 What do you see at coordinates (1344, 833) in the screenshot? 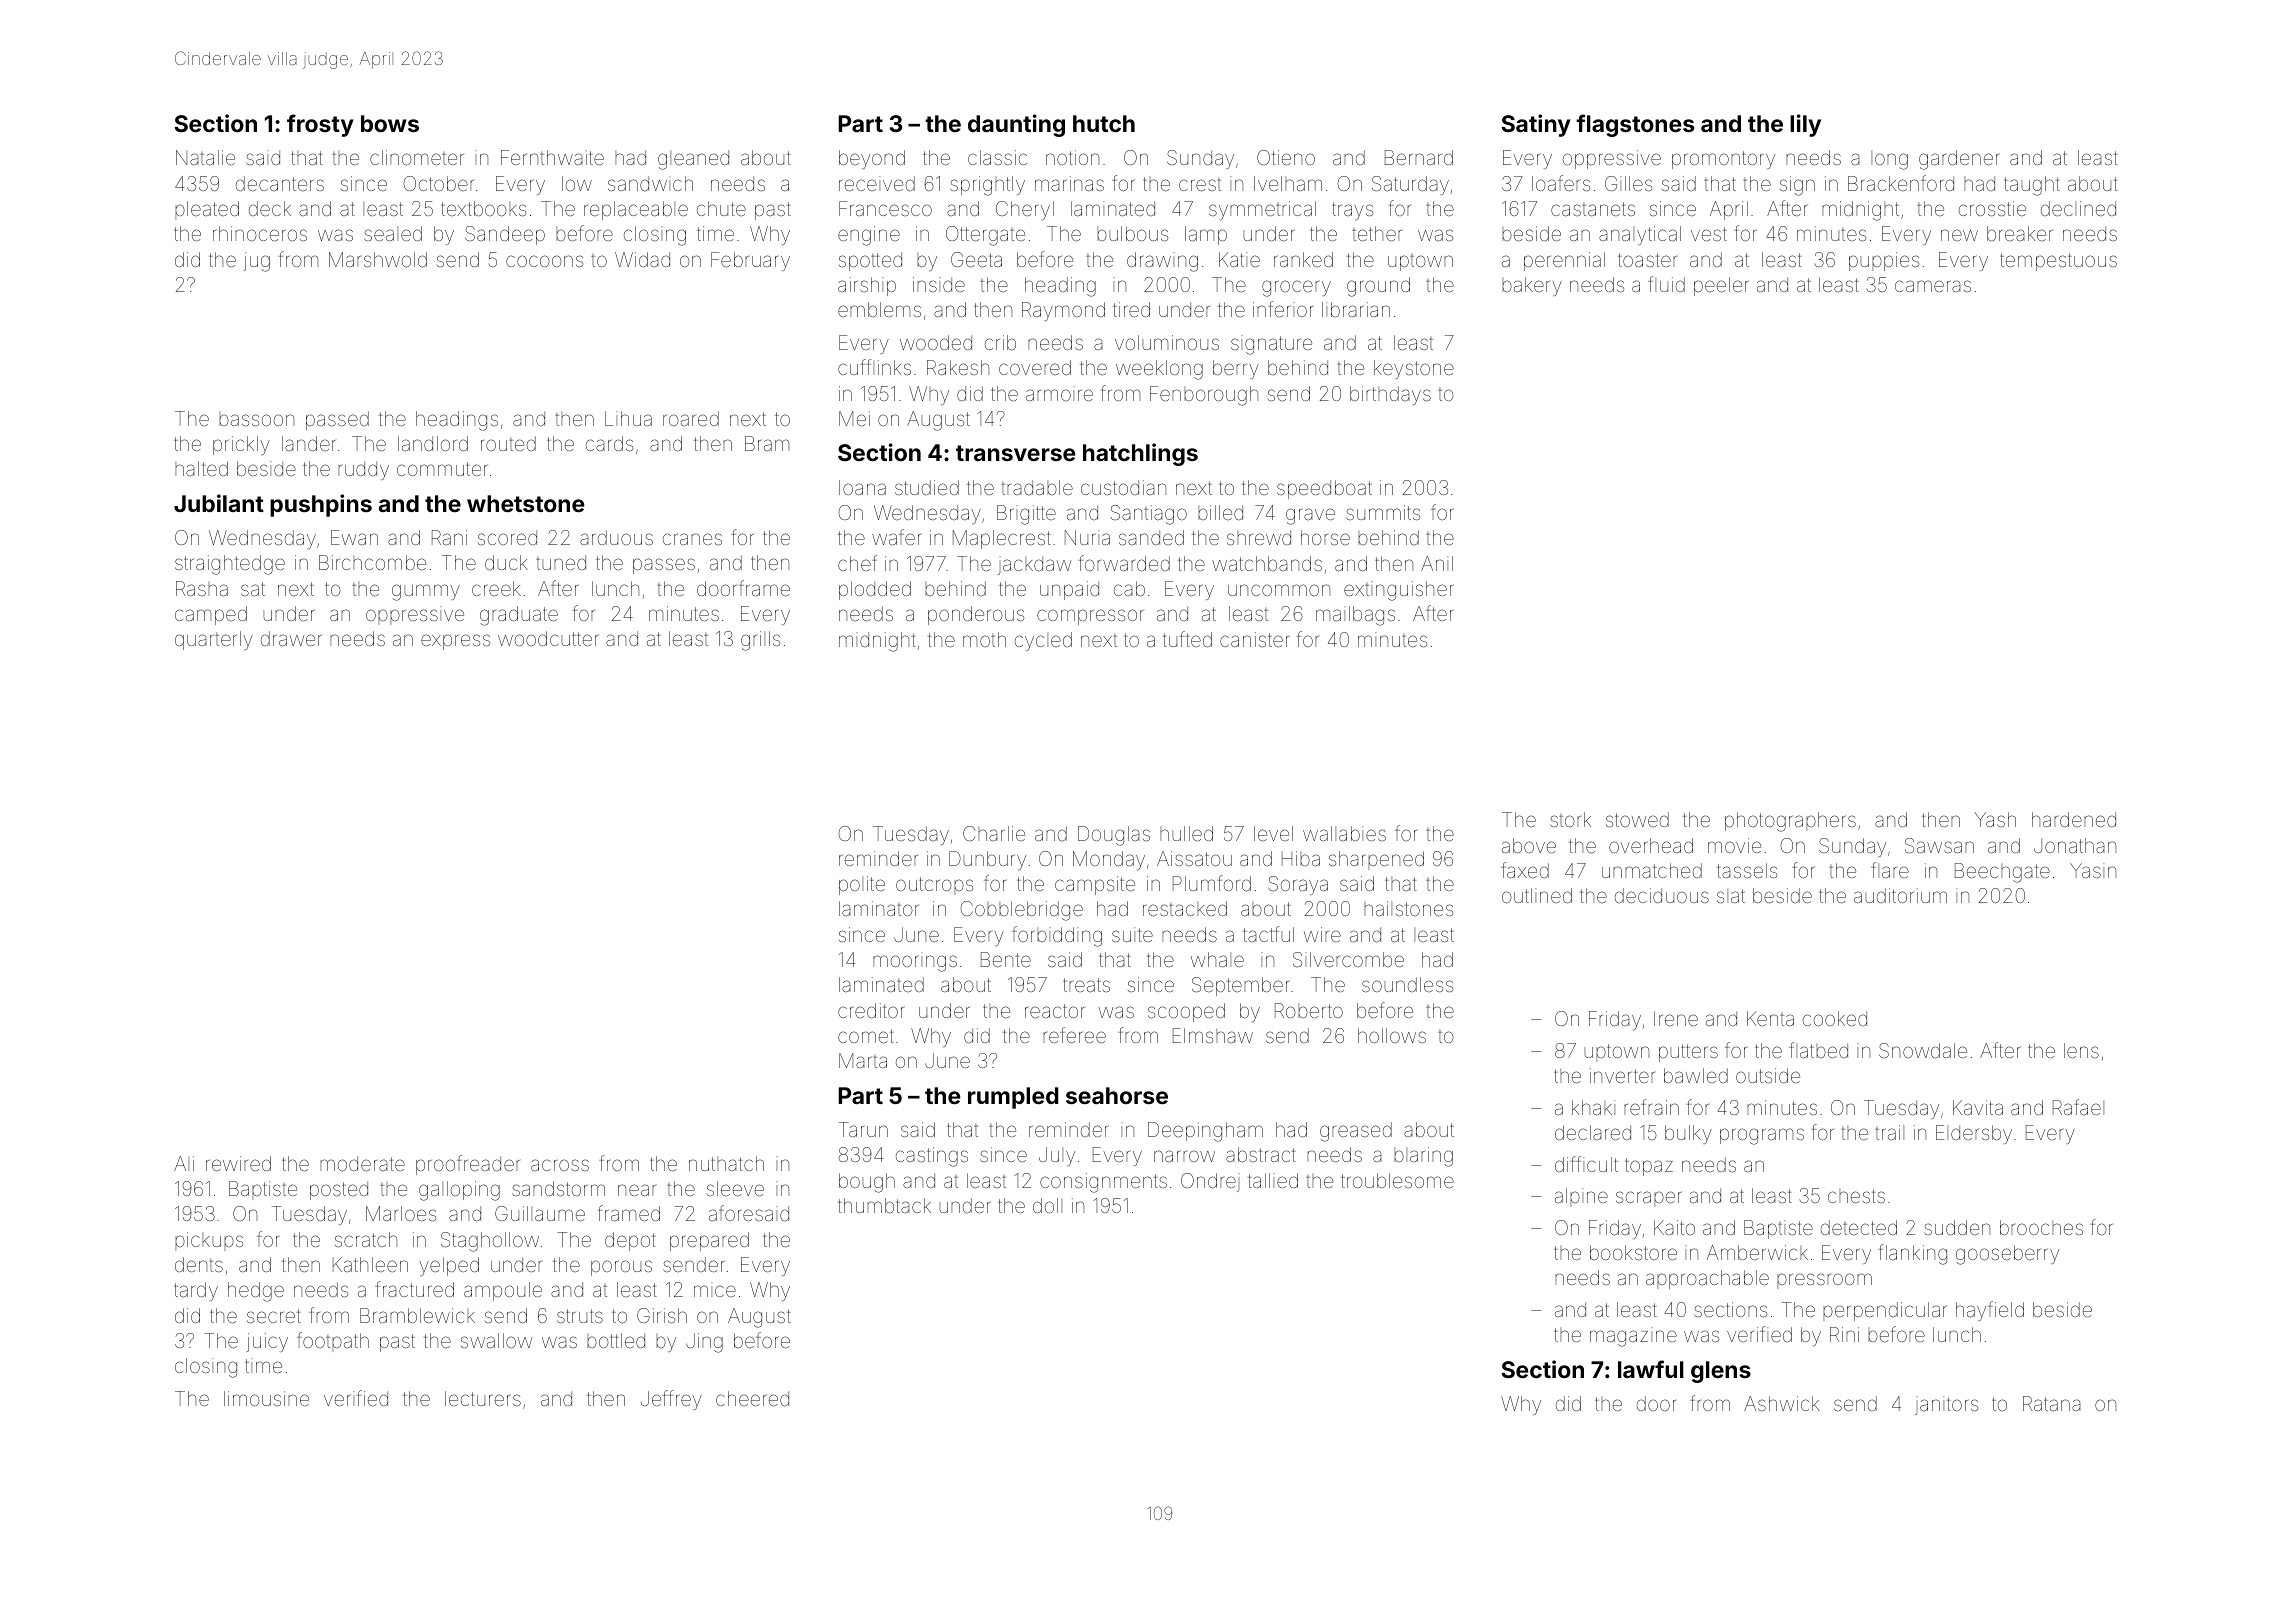
I see `wallabies` at bounding box center [1344, 833].
